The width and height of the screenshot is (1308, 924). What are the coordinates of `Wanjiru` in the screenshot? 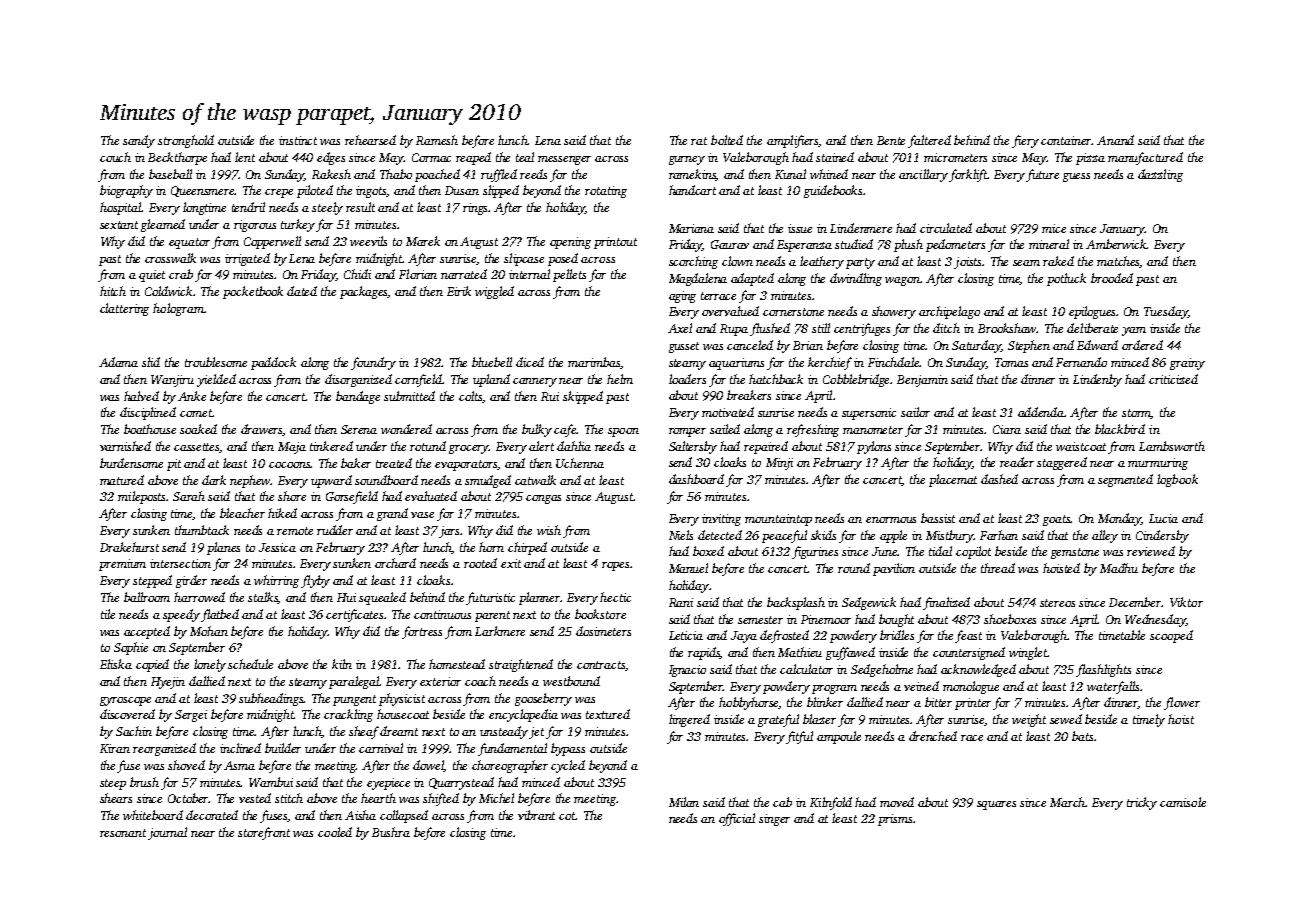 It's located at (172, 381).
